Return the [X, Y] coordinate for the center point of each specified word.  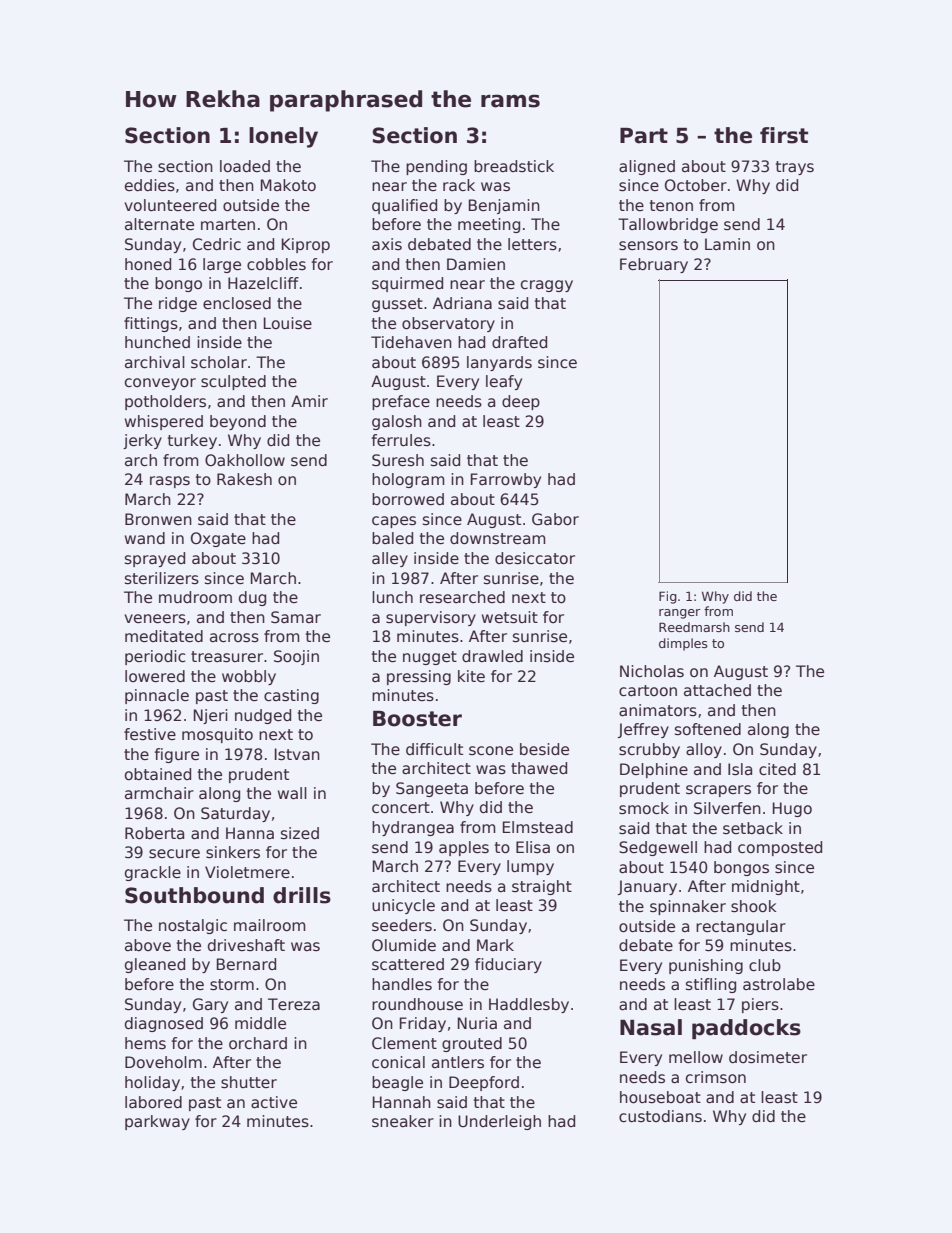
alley [390, 559]
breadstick [514, 166]
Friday [423, 1024]
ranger [680, 614]
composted [780, 848]
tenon [671, 205]
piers [760, 1005]
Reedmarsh [694, 627]
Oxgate [218, 539]
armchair [159, 793]
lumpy [530, 867]
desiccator [535, 558]
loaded [245, 166]
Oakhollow [245, 460]
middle [260, 1023]
